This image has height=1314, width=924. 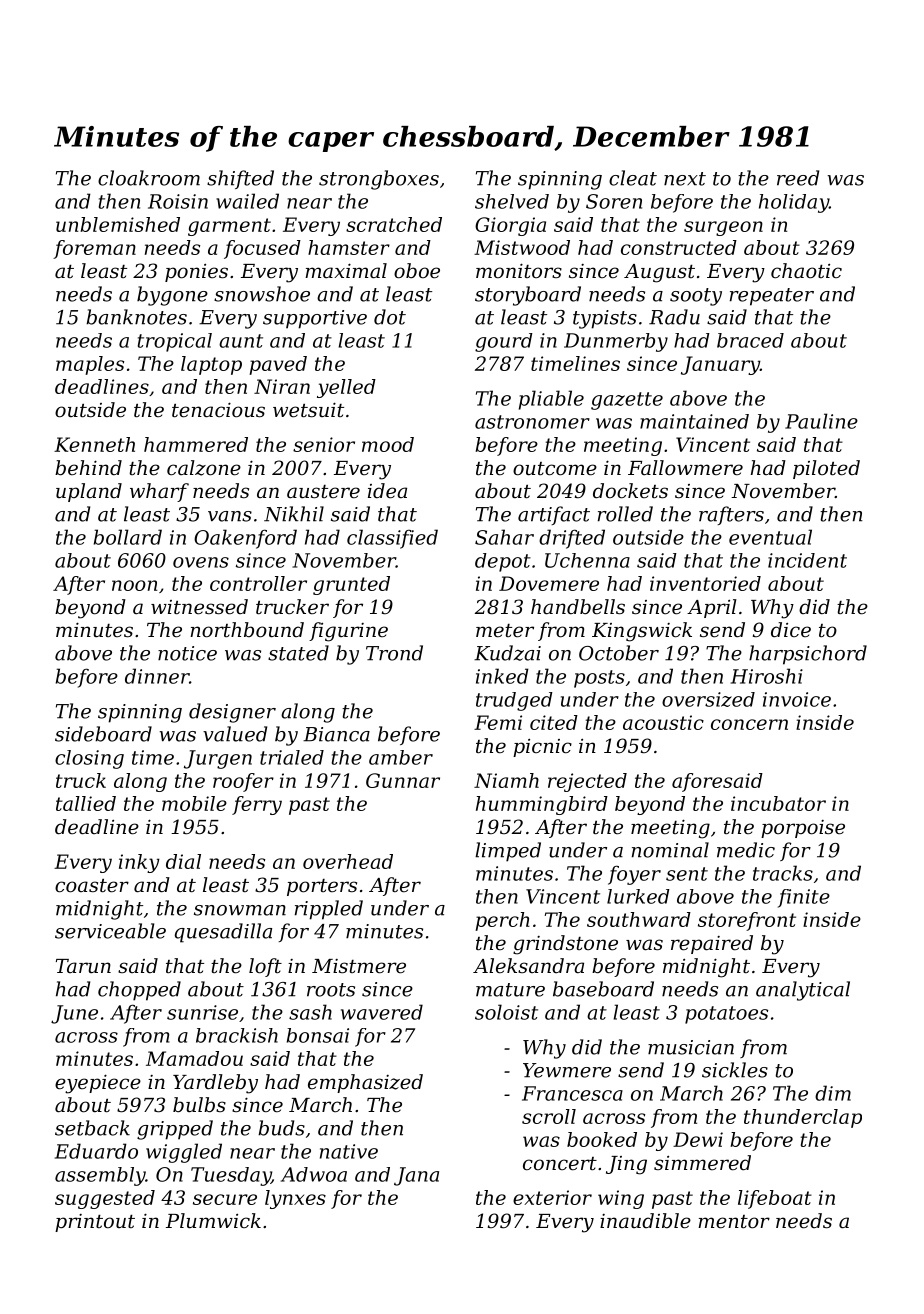 I want to click on sickles, so click(x=735, y=1070).
